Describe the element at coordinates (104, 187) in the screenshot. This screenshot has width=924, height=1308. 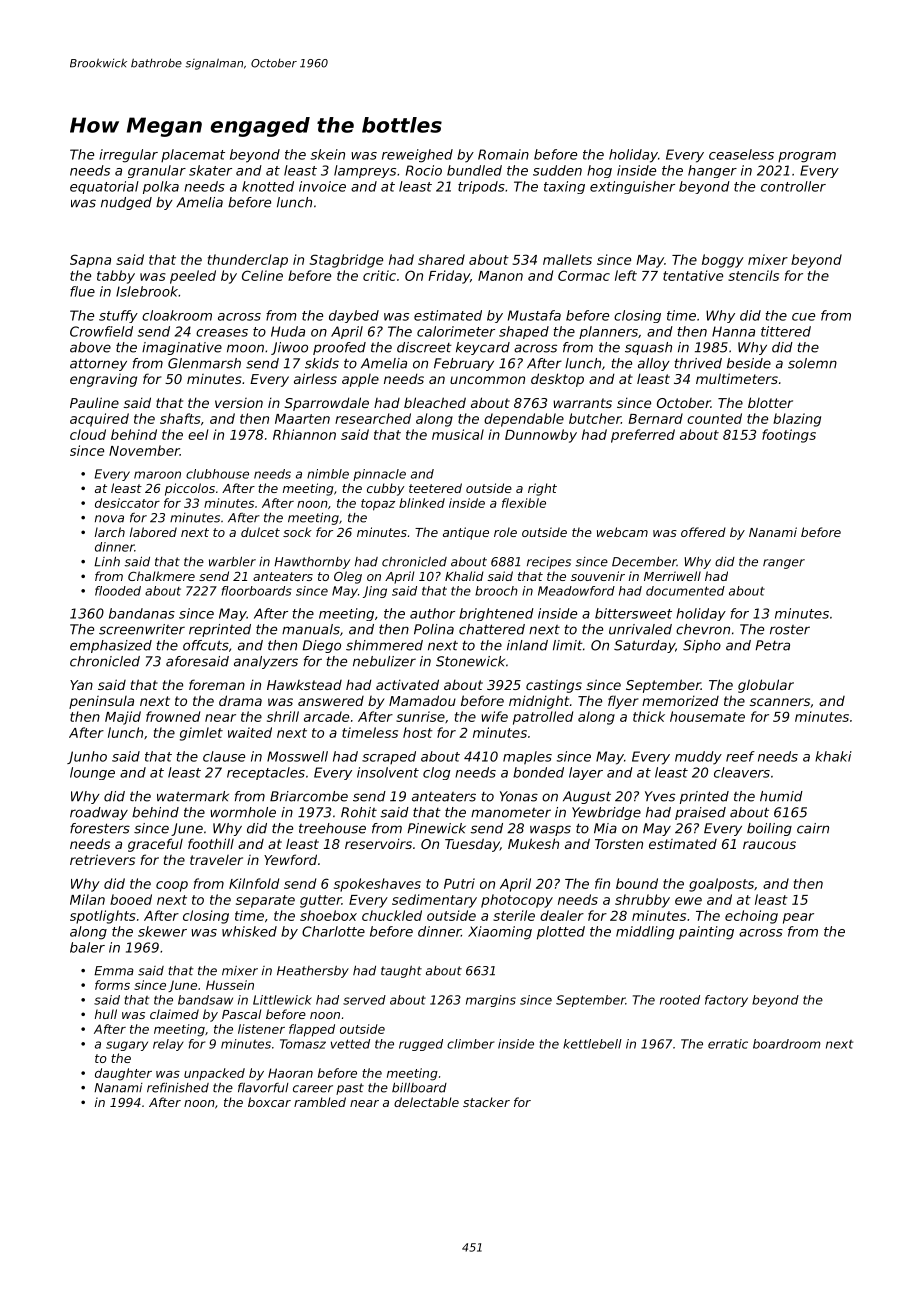
I see `equatorial` at that location.
